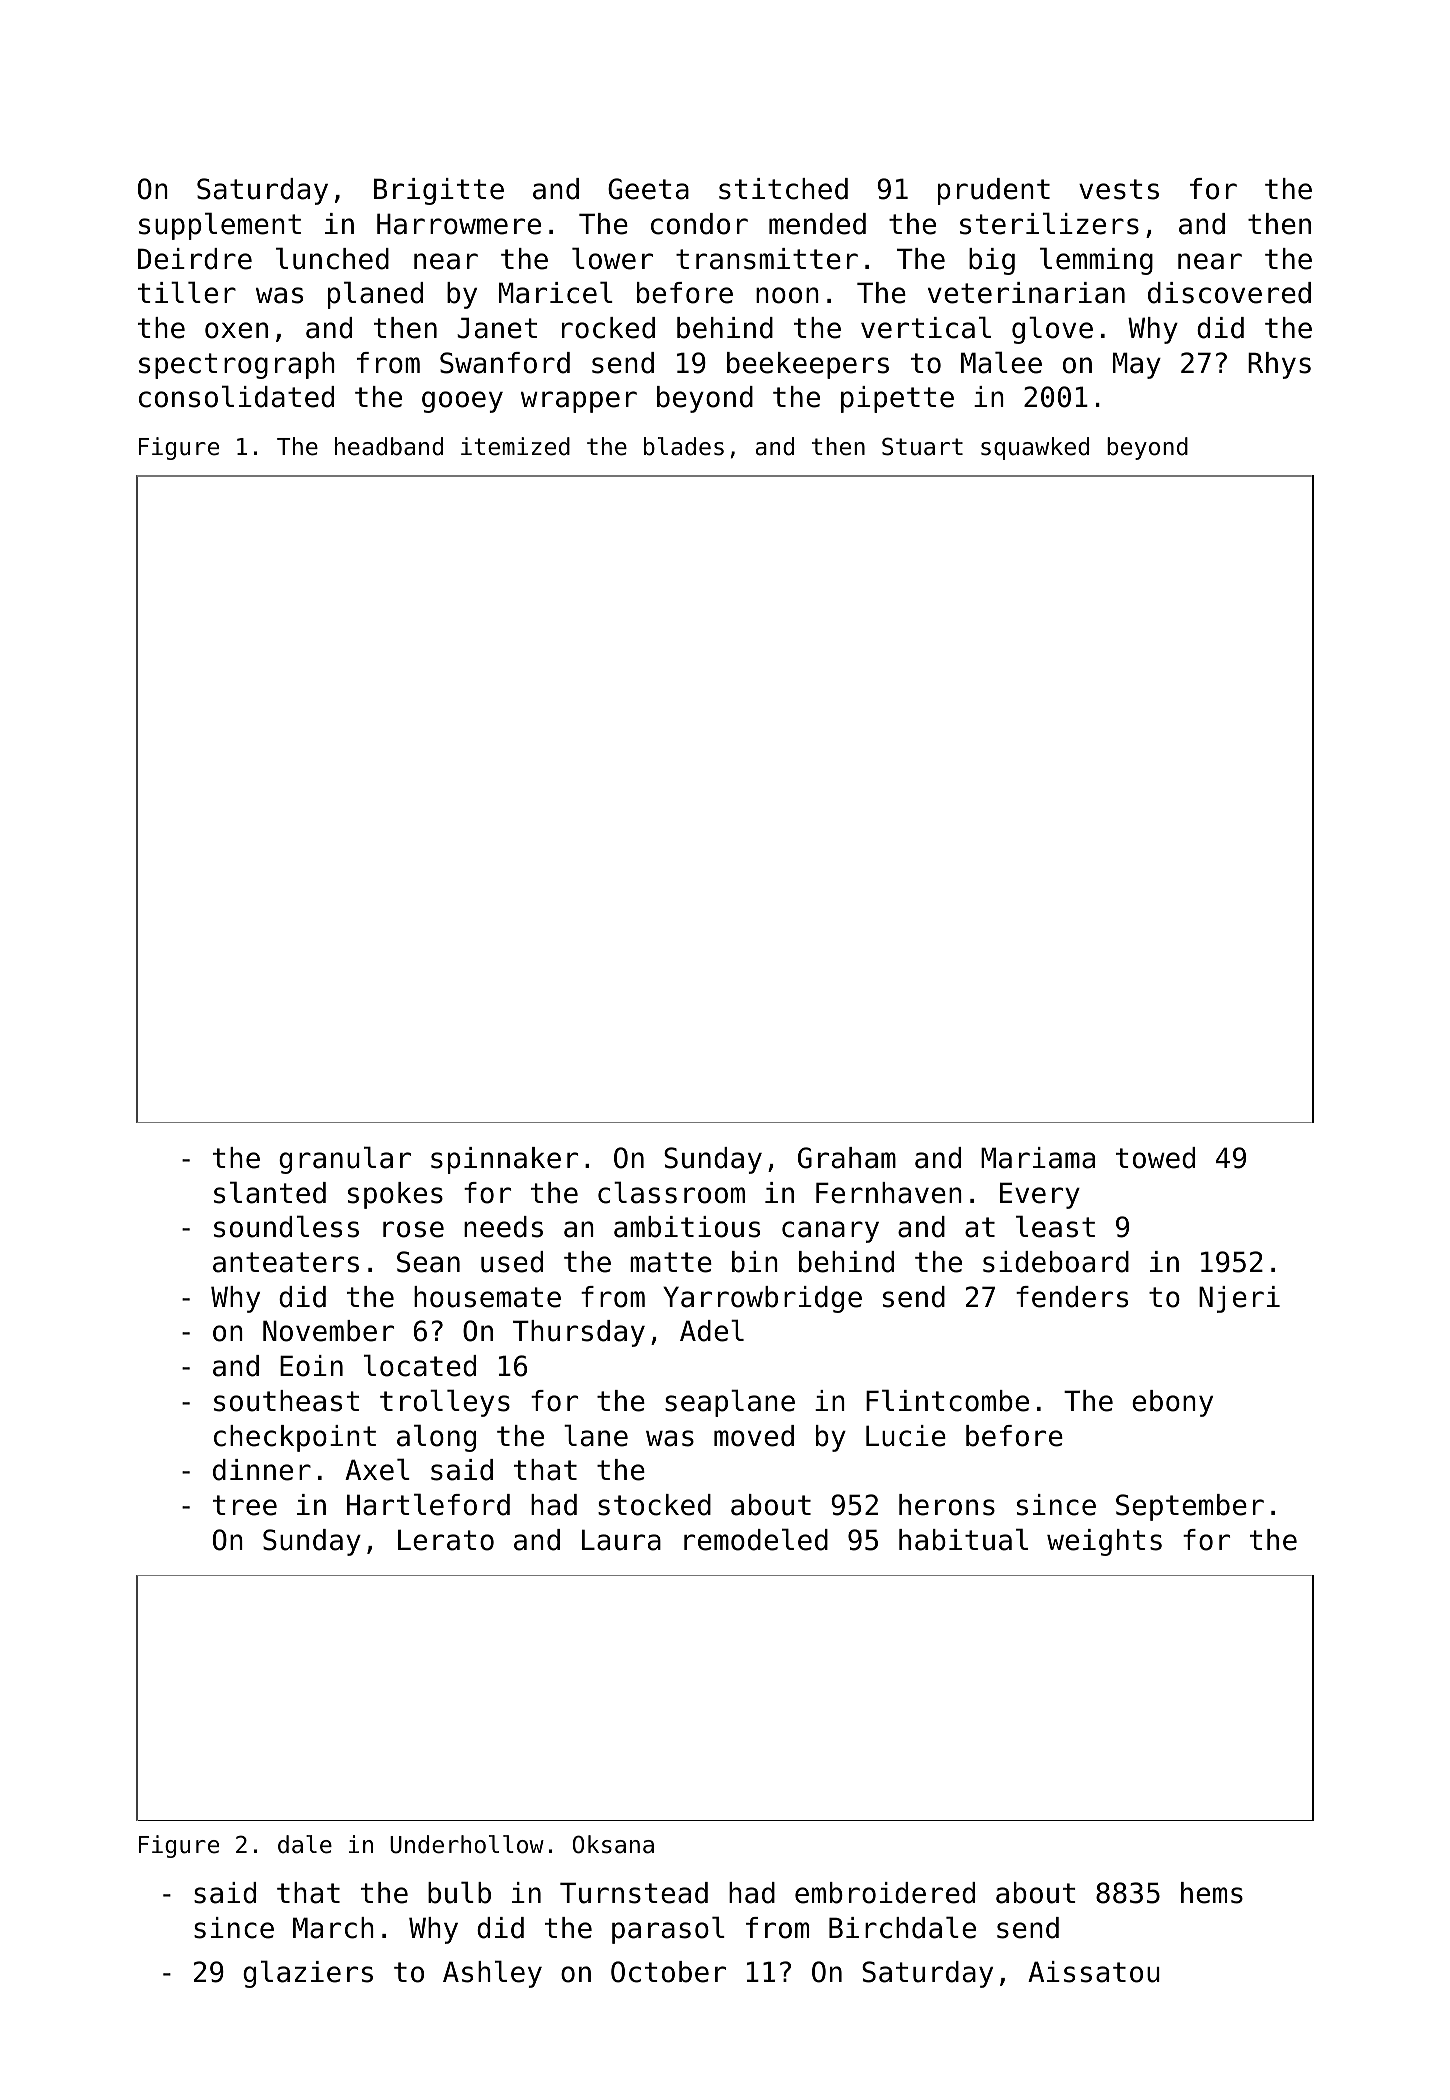 The image size is (1450, 2100). I want to click on Maricel, so click(556, 292).
